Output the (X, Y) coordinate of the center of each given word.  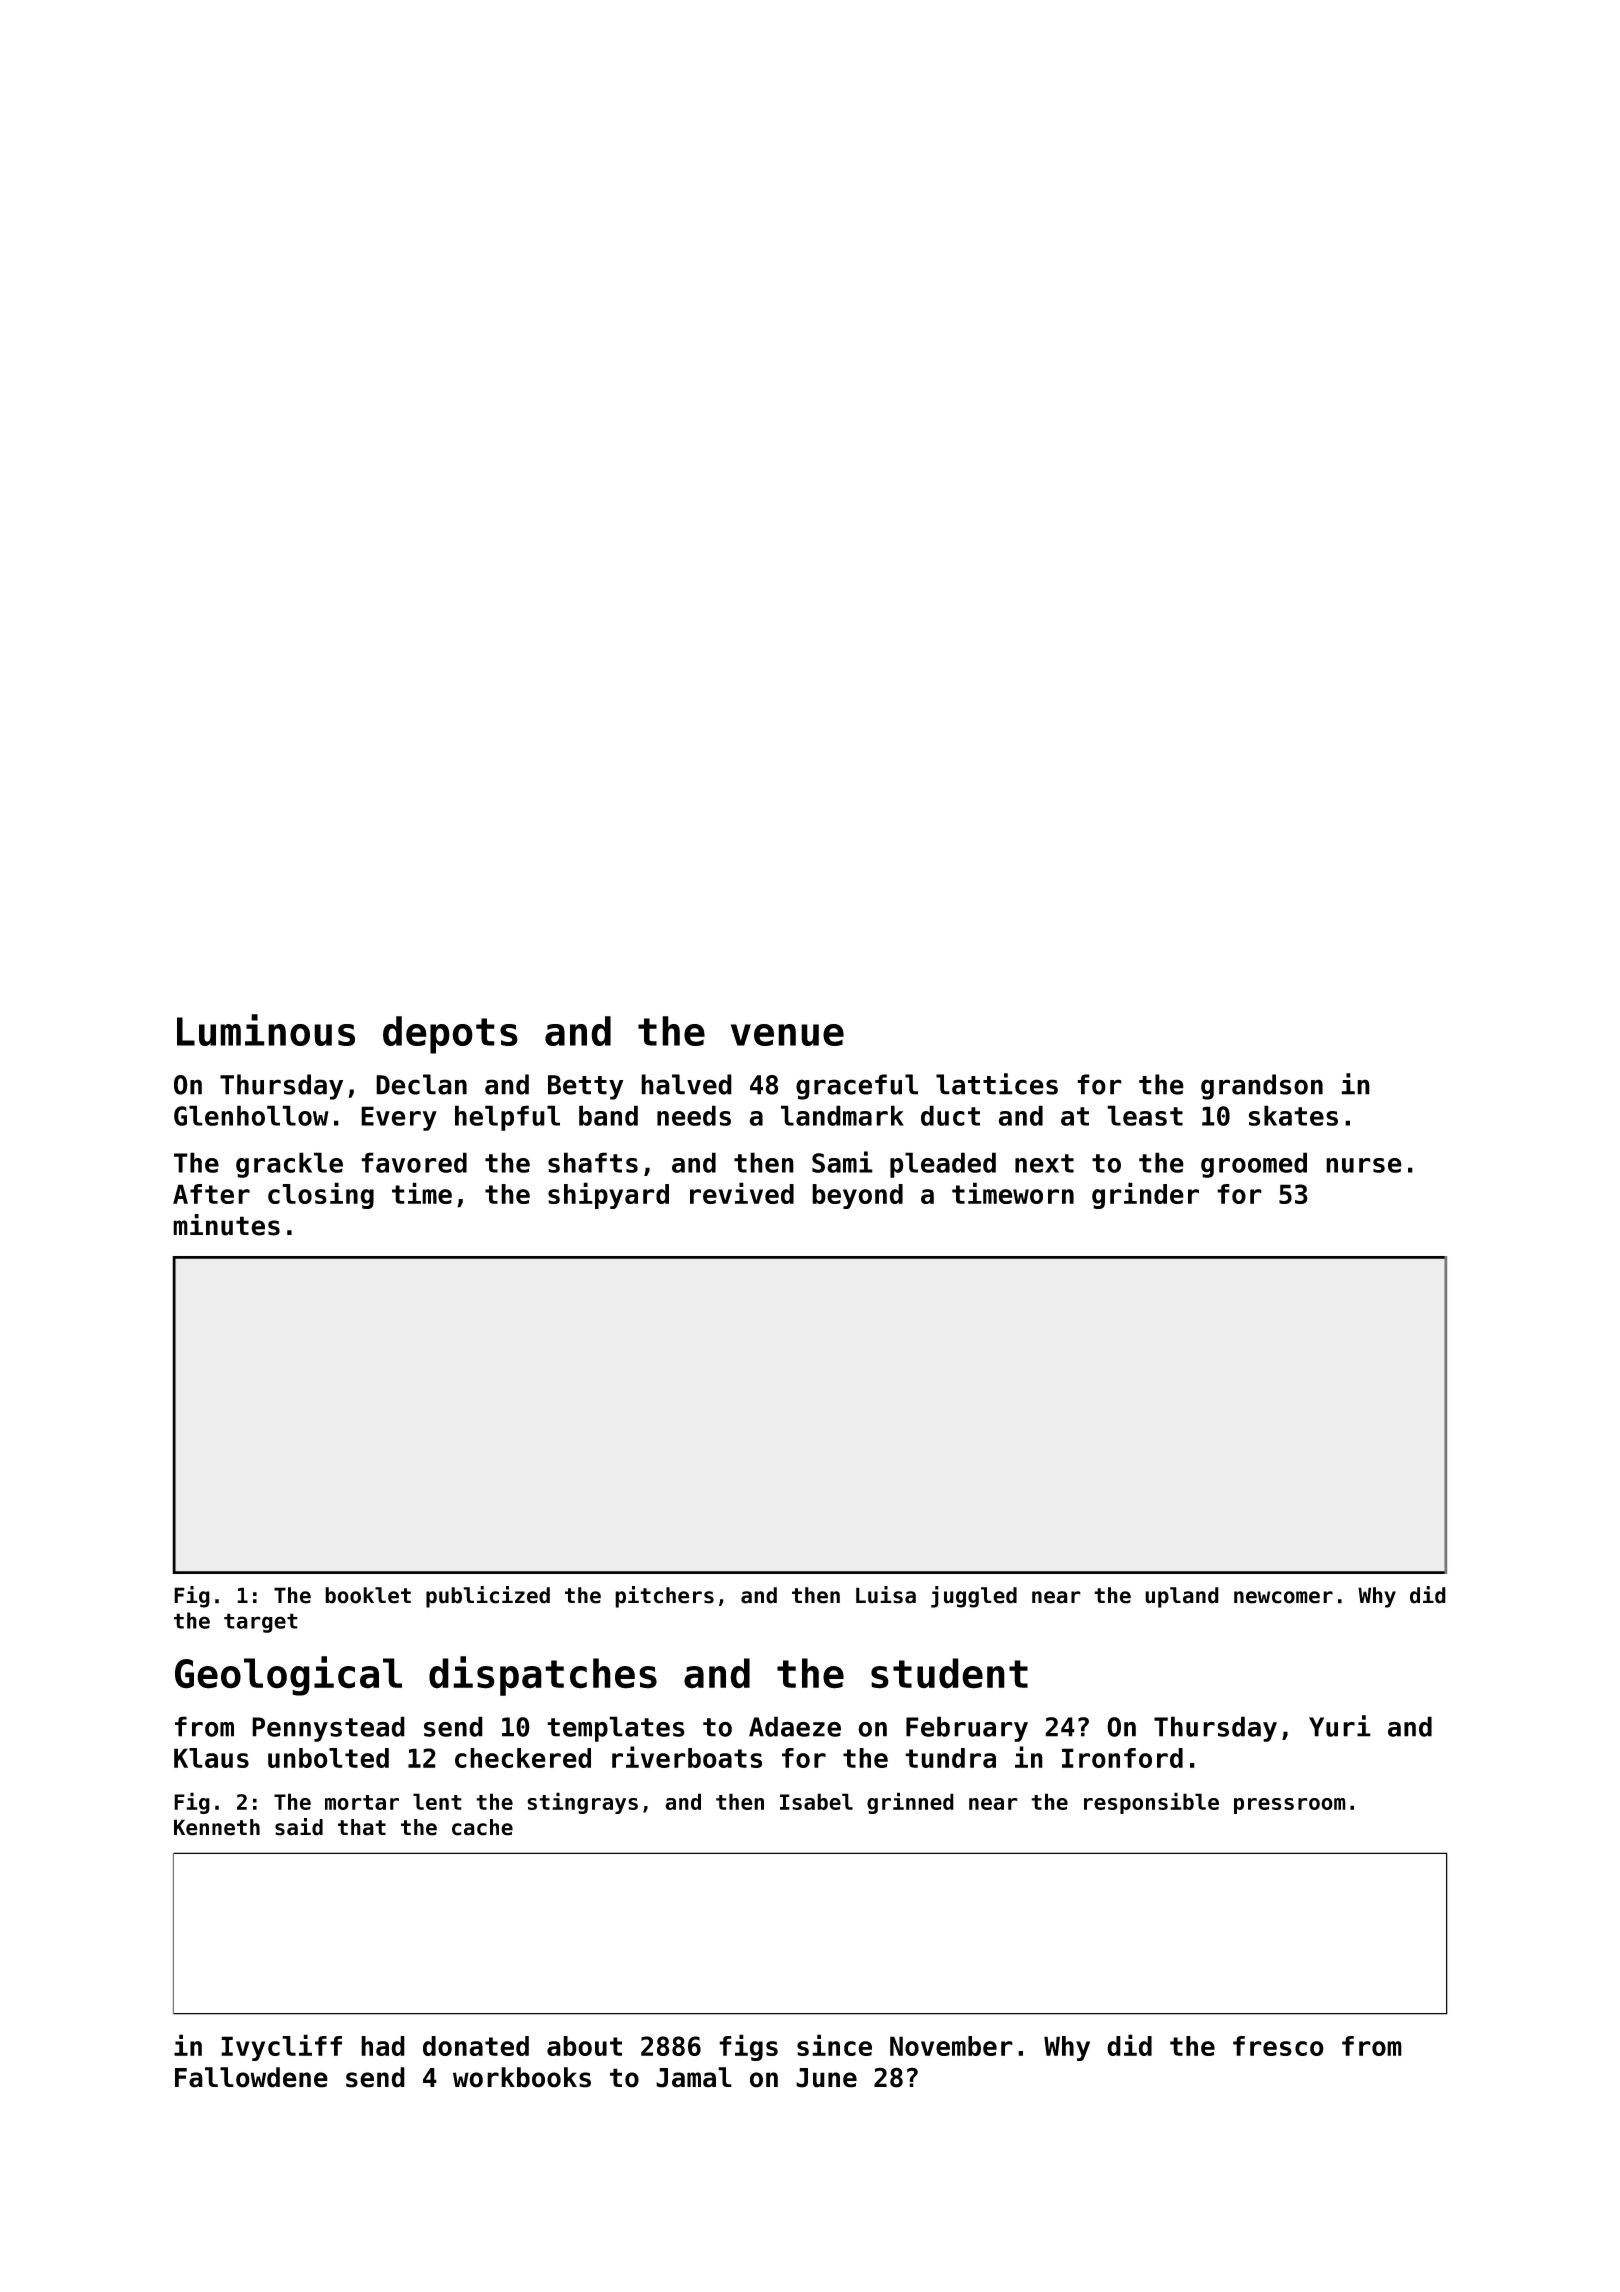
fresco (1278, 2046)
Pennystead (328, 1729)
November (951, 2046)
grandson (1262, 1087)
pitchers (664, 1597)
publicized (488, 1597)
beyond (857, 1196)
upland (1182, 1597)
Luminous (266, 1030)
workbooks (522, 2077)
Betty (585, 1087)
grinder (1145, 1195)
